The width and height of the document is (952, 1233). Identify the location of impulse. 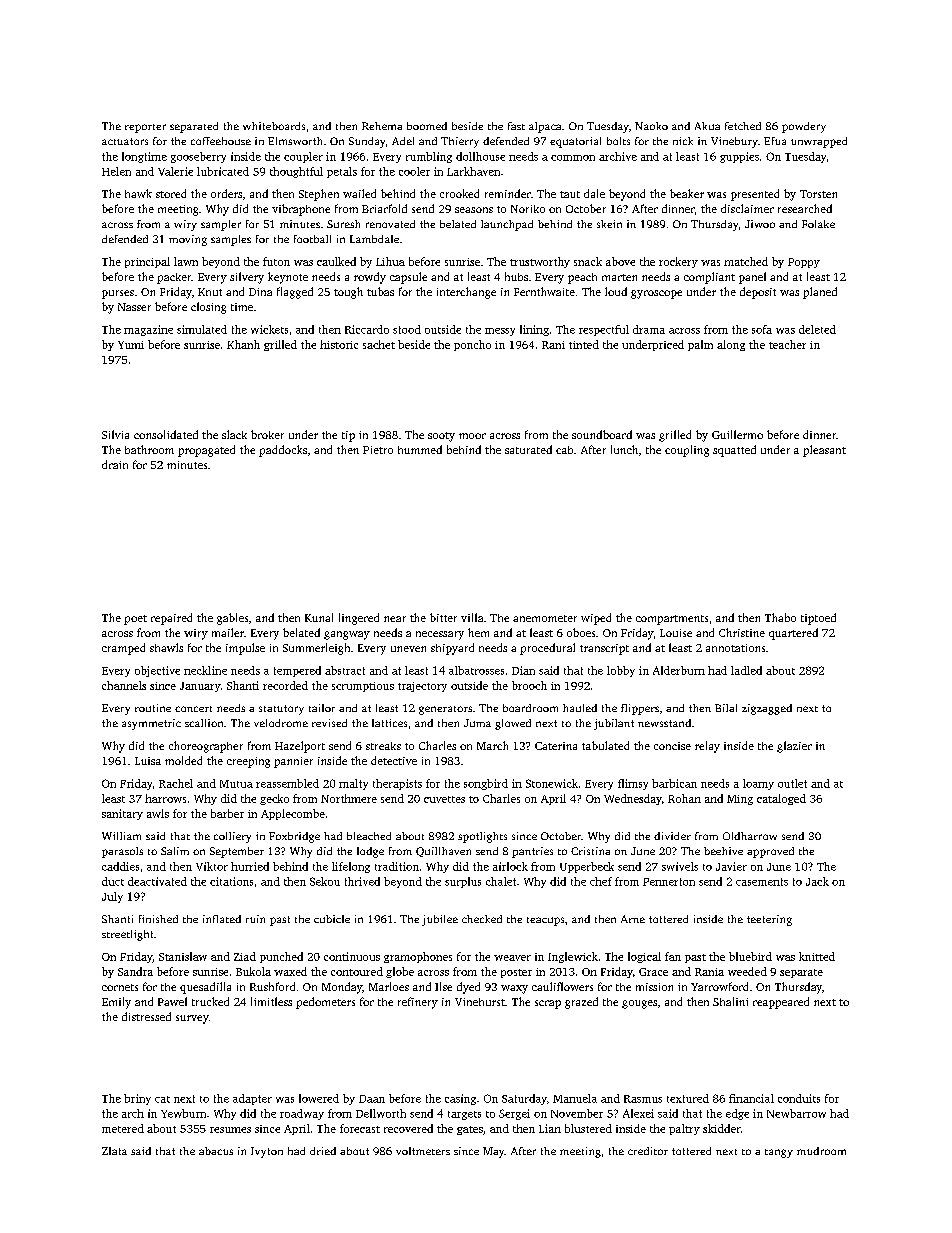
(245, 649).
